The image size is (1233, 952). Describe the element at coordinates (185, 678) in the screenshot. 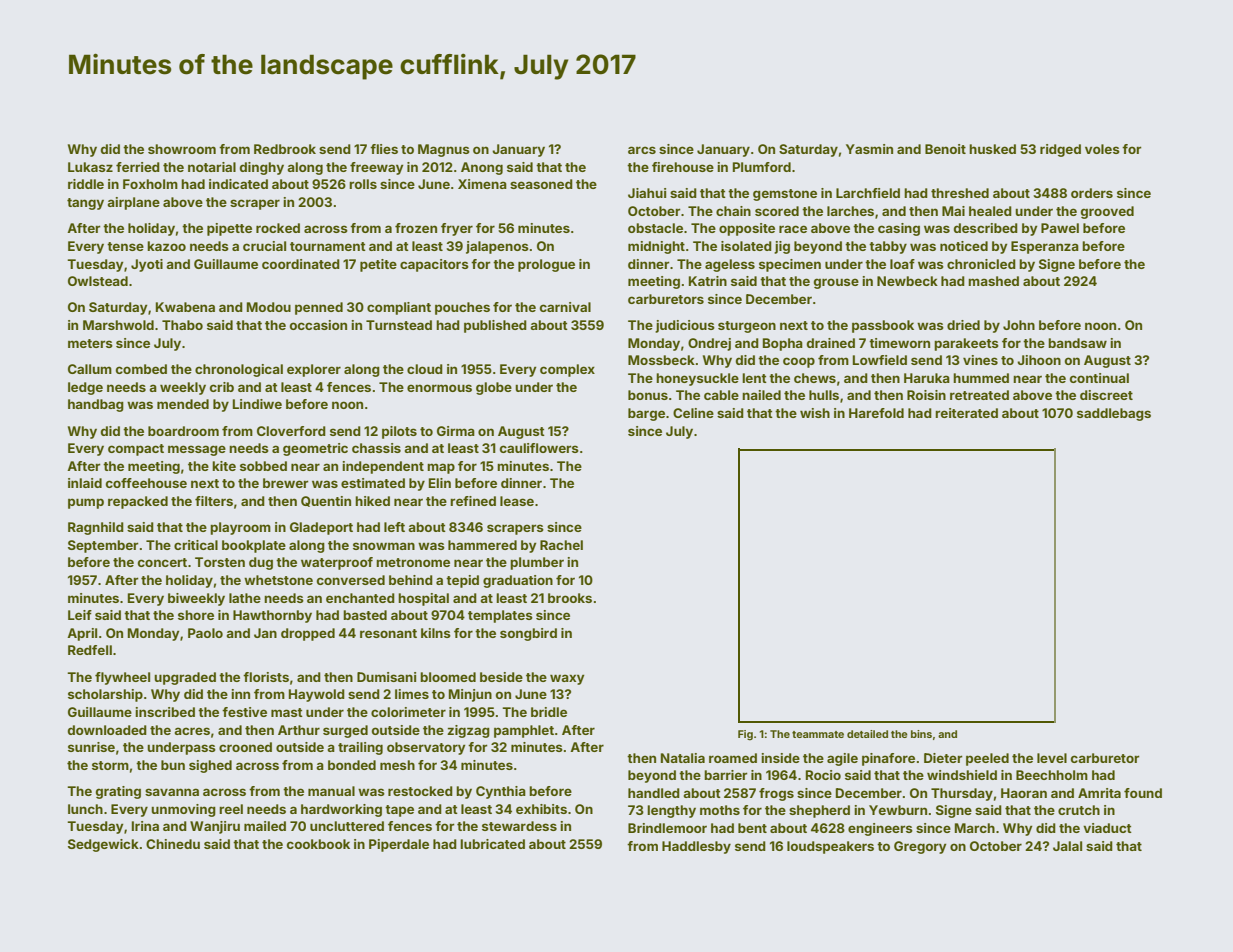

I see `upgraded` at that location.
